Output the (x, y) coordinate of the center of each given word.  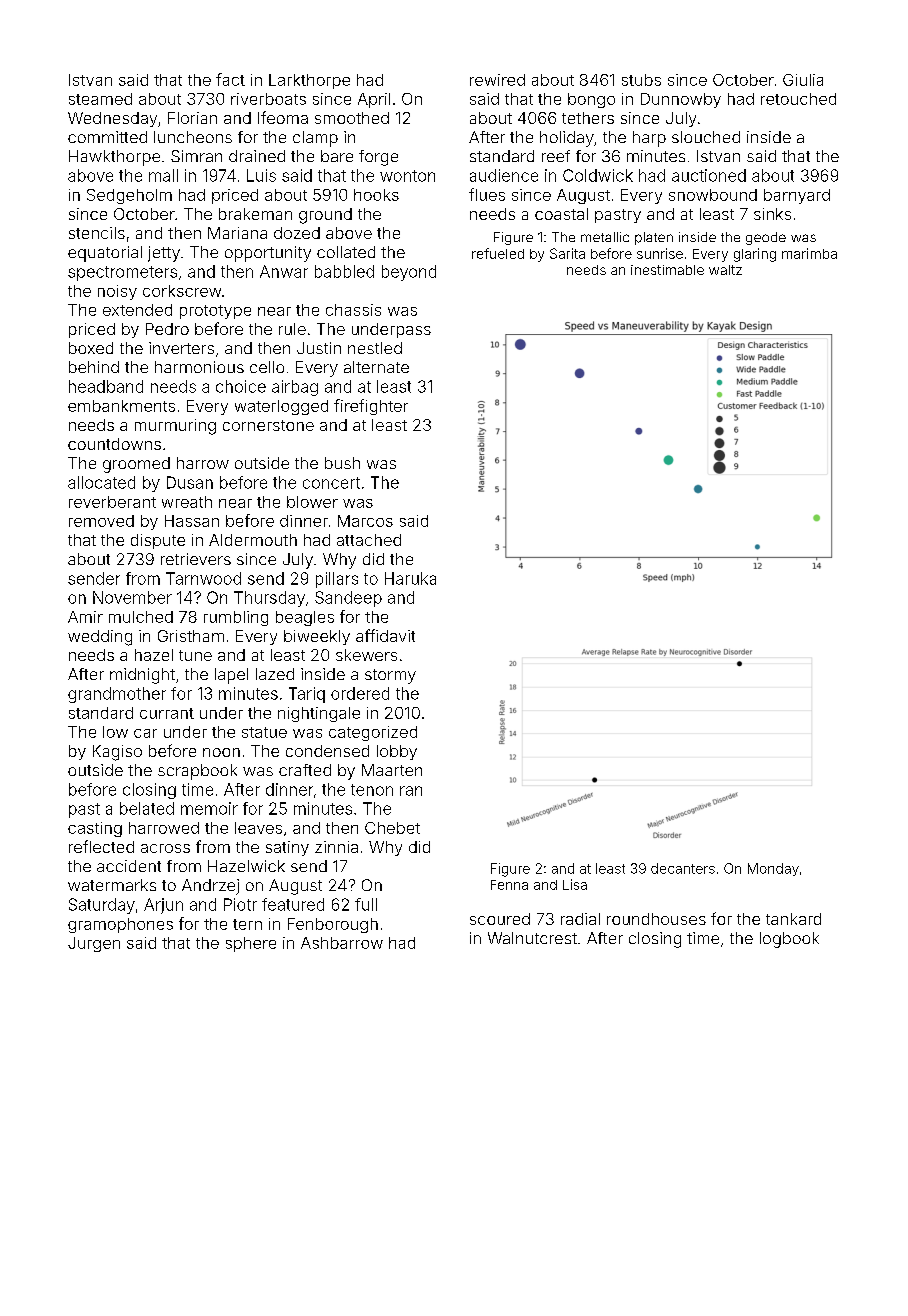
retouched (798, 99)
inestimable (667, 270)
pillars (337, 580)
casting (95, 829)
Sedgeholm (129, 196)
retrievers (196, 559)
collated (346, 252)
